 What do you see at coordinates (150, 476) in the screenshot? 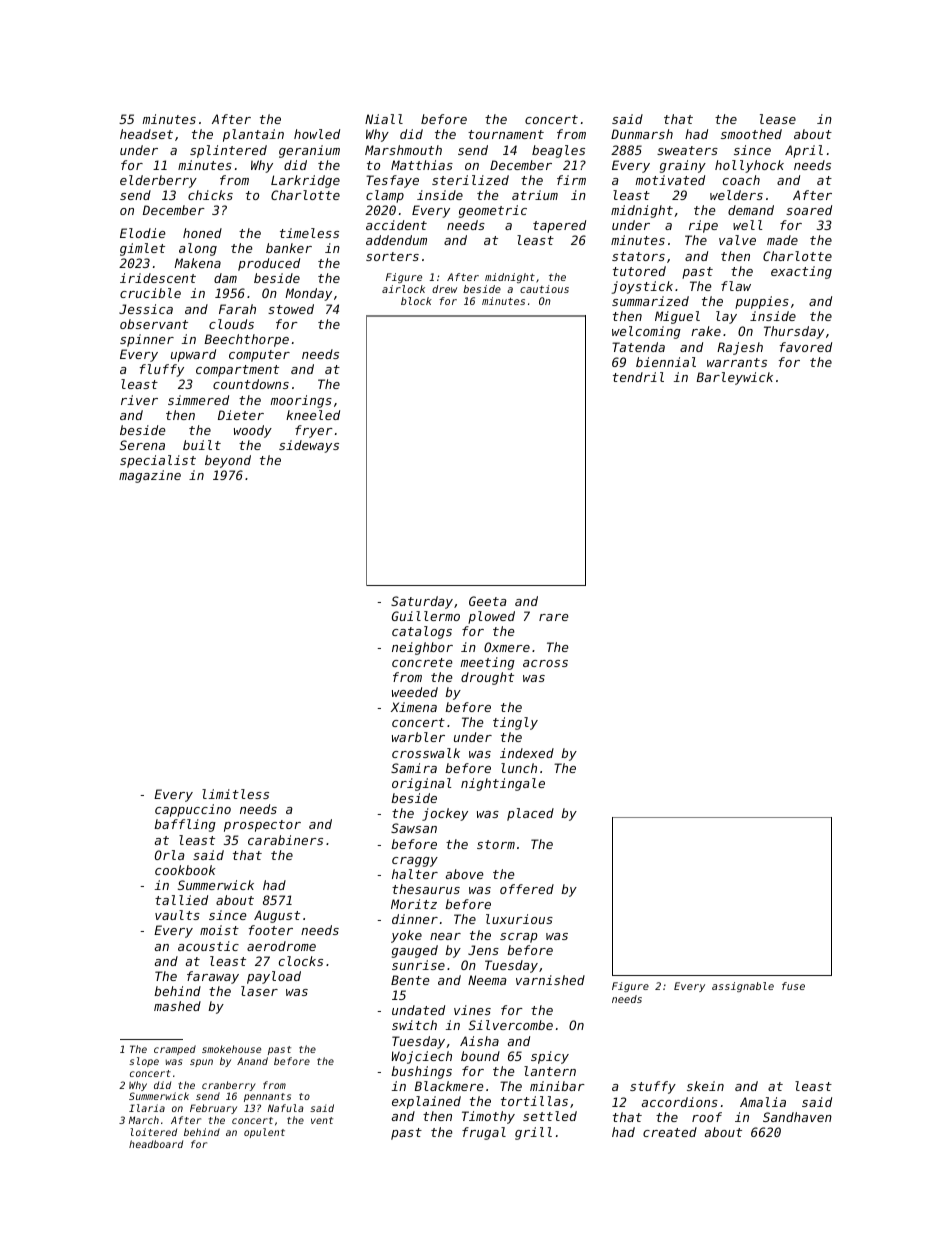
I see `magazine` at bounding box center [150, 476].
